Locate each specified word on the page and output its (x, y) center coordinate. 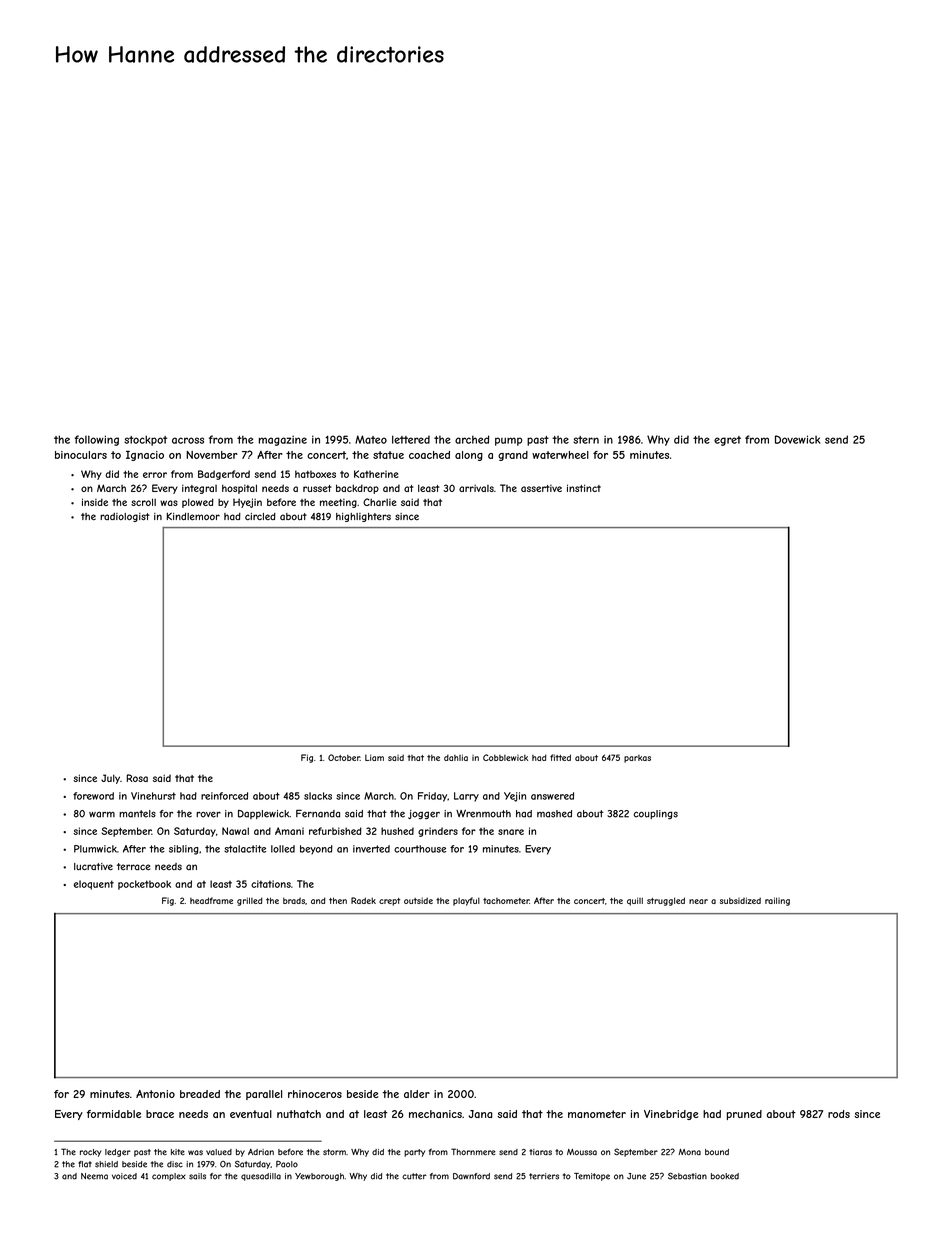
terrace (133, 866)
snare (511, 832)
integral (199, 489)
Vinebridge (671, 1115)
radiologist (125, 517)
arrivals (476, 488)
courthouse (420, 849)
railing (777, 901)
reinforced (224, 796)
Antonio (155, 1094)
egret (727, 441)
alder (417, 1094)
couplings (656, 814)
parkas (637, 759)
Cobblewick (505, 757)
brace (160, 1114)
